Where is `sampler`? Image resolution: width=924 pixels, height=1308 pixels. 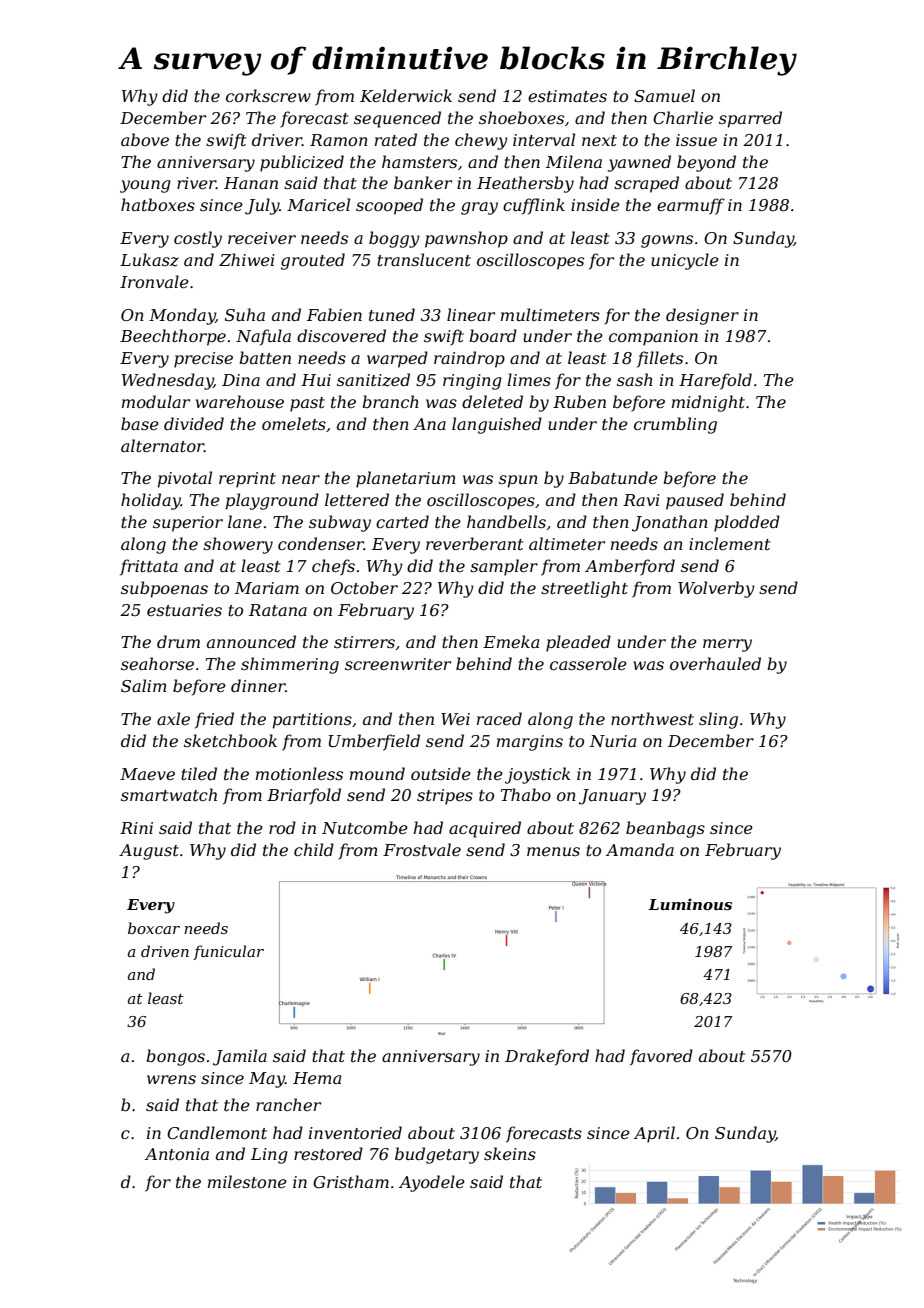 sampler is located at coordinates (504, 567).
